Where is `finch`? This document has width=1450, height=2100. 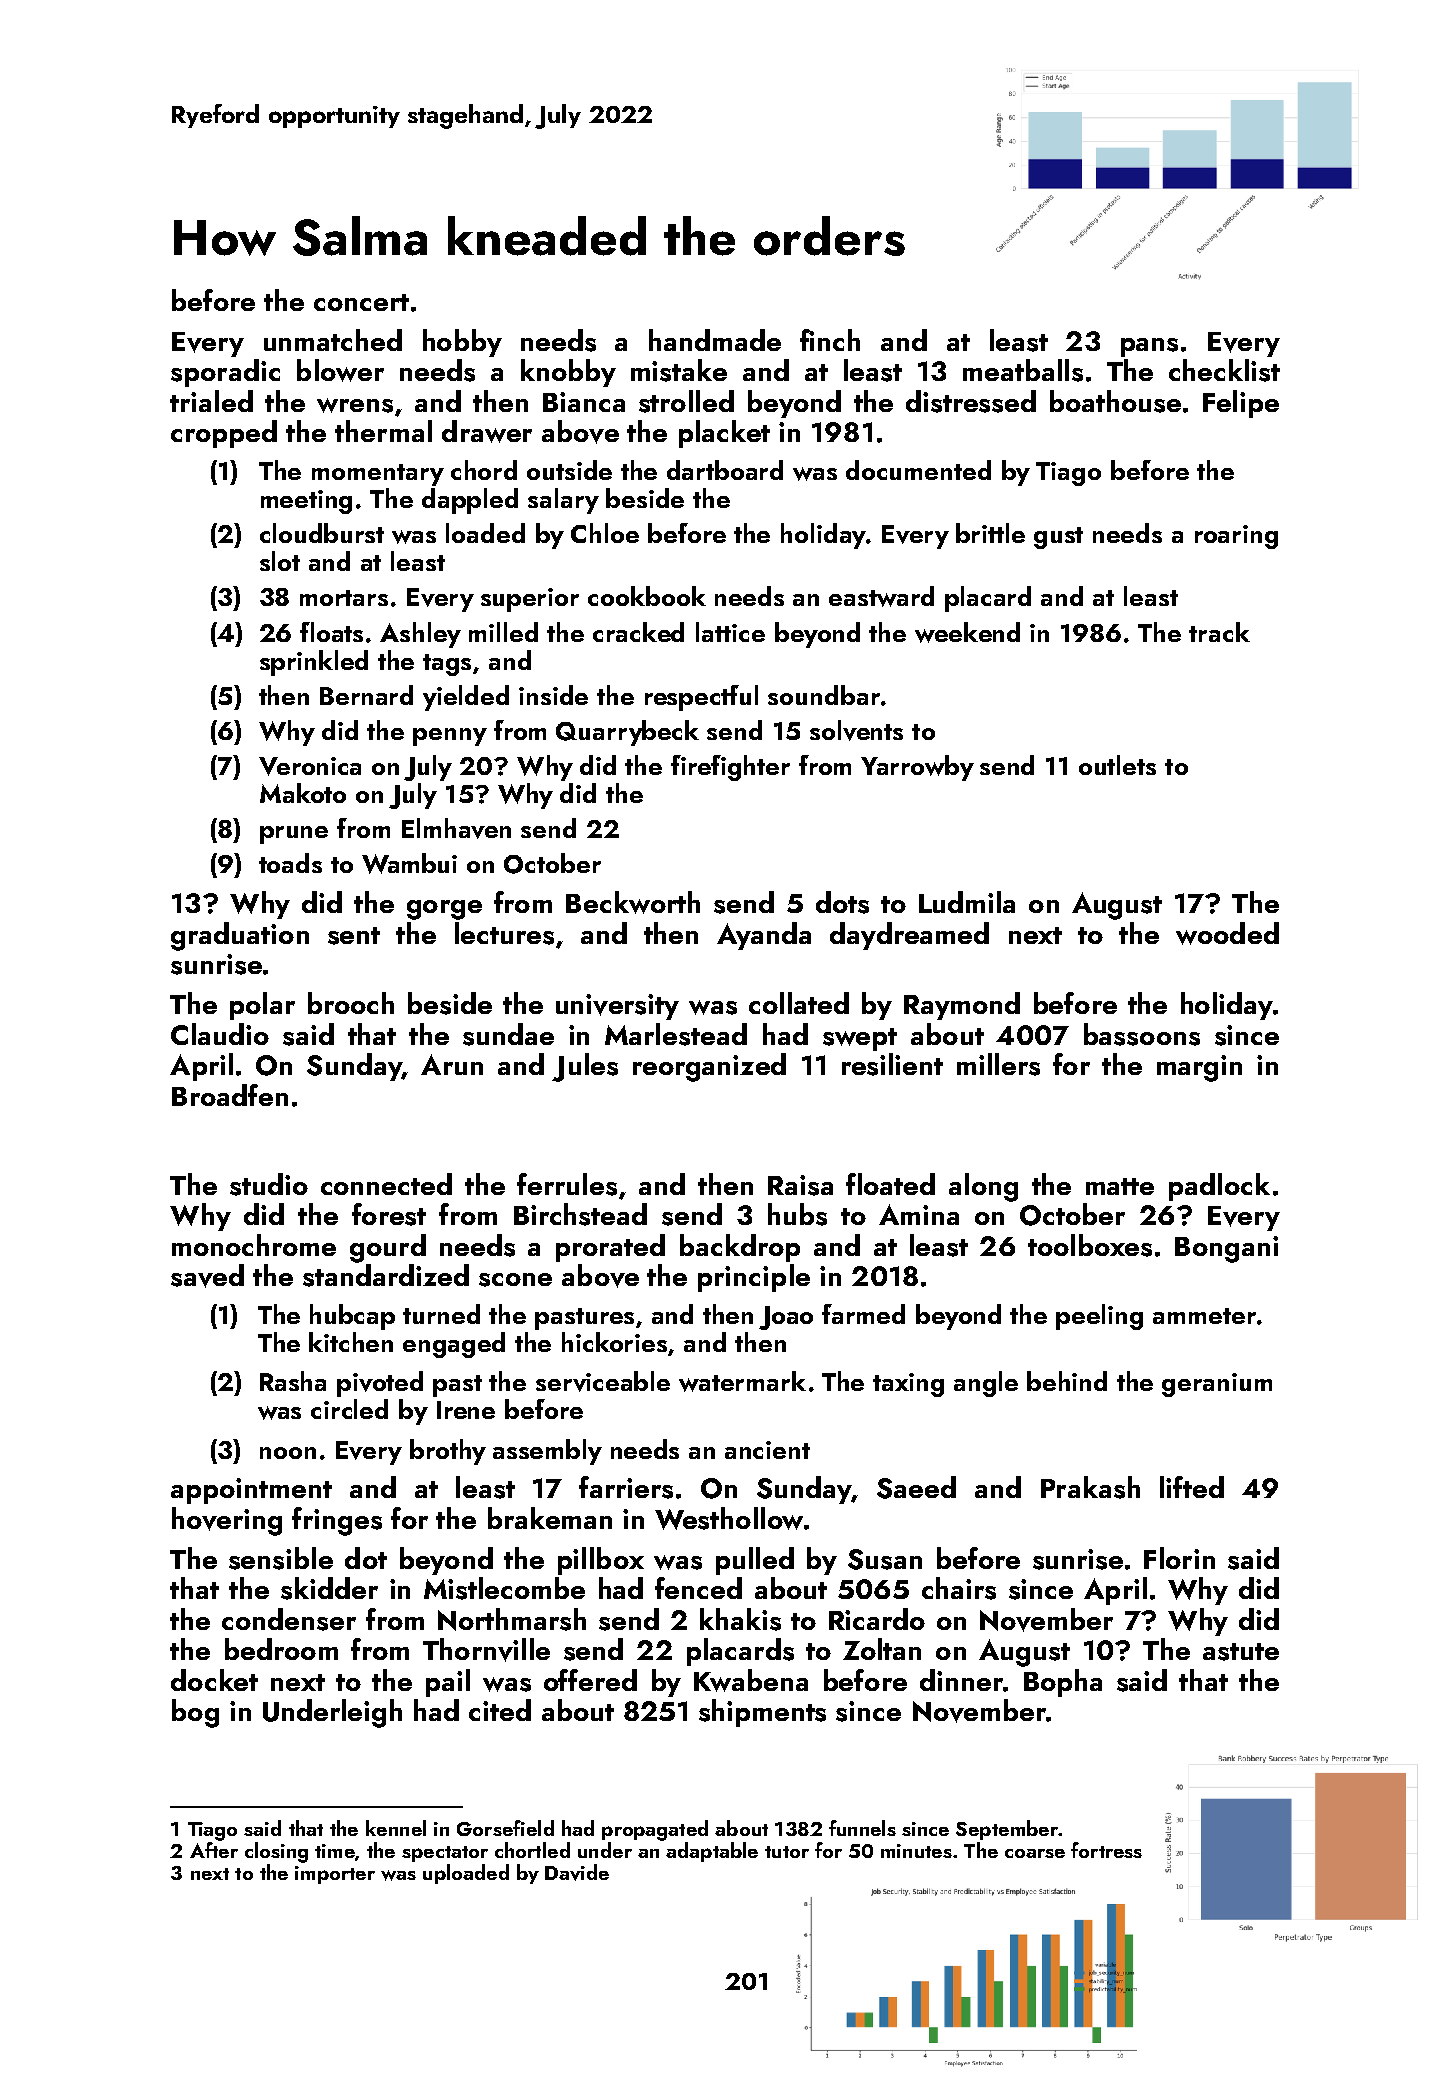 finch is located at coordinates (830, 340).
